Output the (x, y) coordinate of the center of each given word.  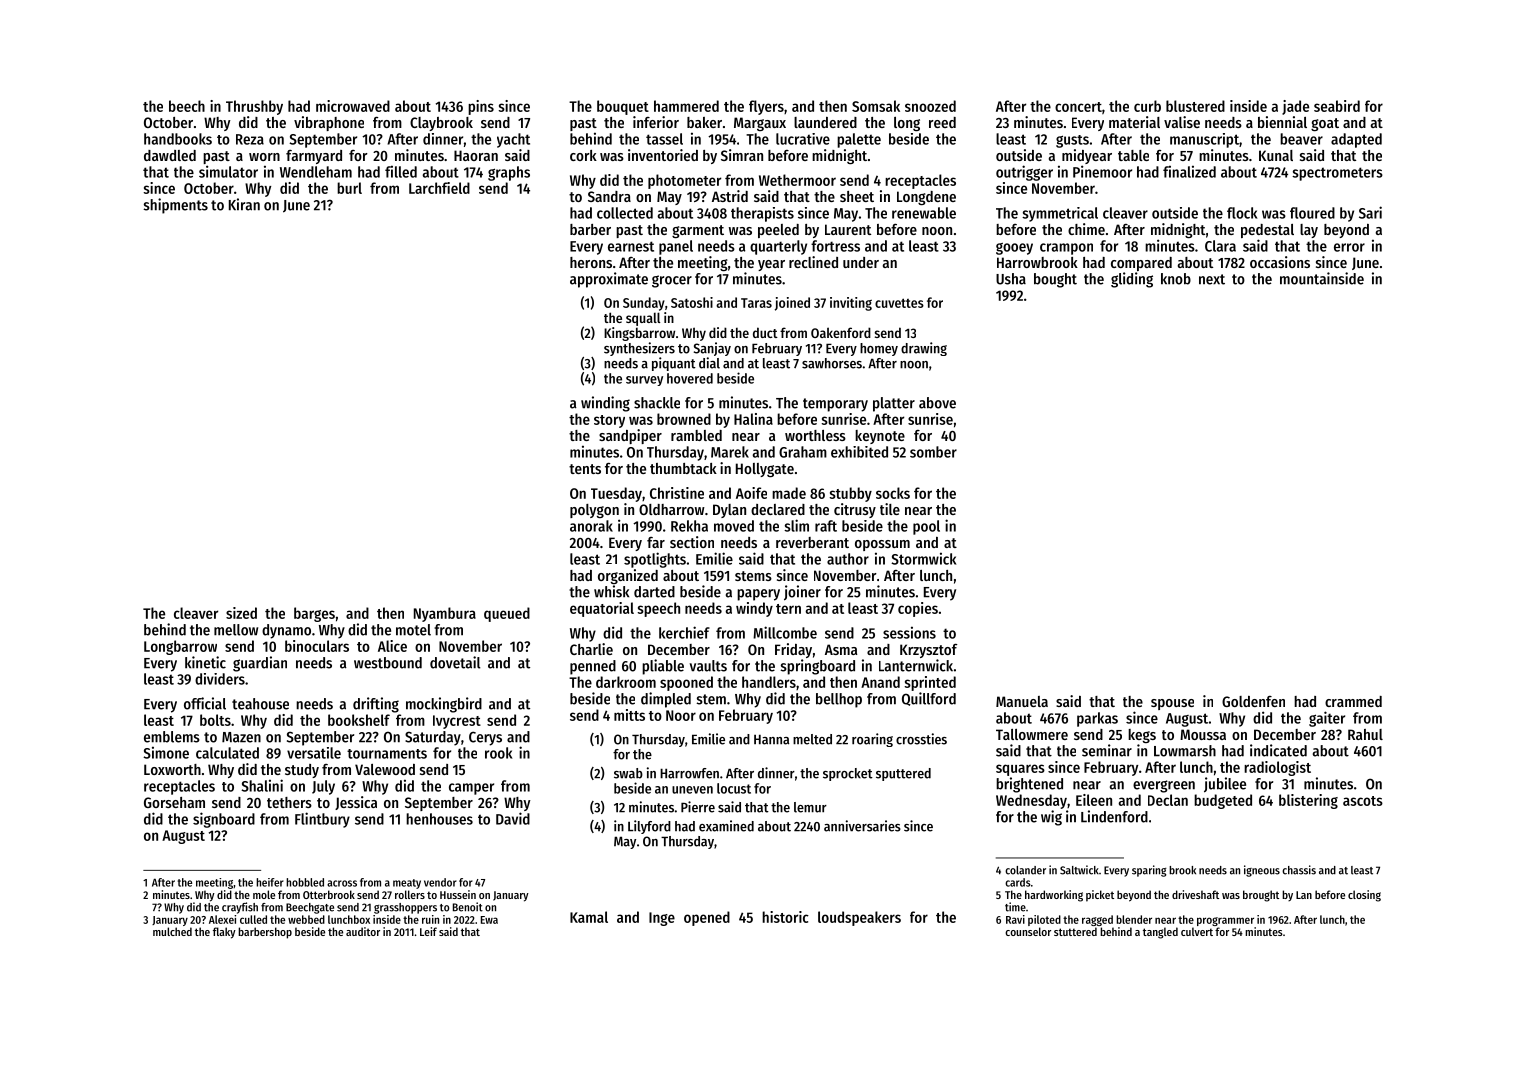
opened (707, 918)
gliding (1132, 280)
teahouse (260, 704)
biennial (1282, 122)
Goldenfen (1253, 701)
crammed (1353, 701)
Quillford (929, 699)
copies (918, 609)
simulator (228, 171)
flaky (224, 933)
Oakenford (841, 332)
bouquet (623, 107)
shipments (175, 206)
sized (241, 613)
